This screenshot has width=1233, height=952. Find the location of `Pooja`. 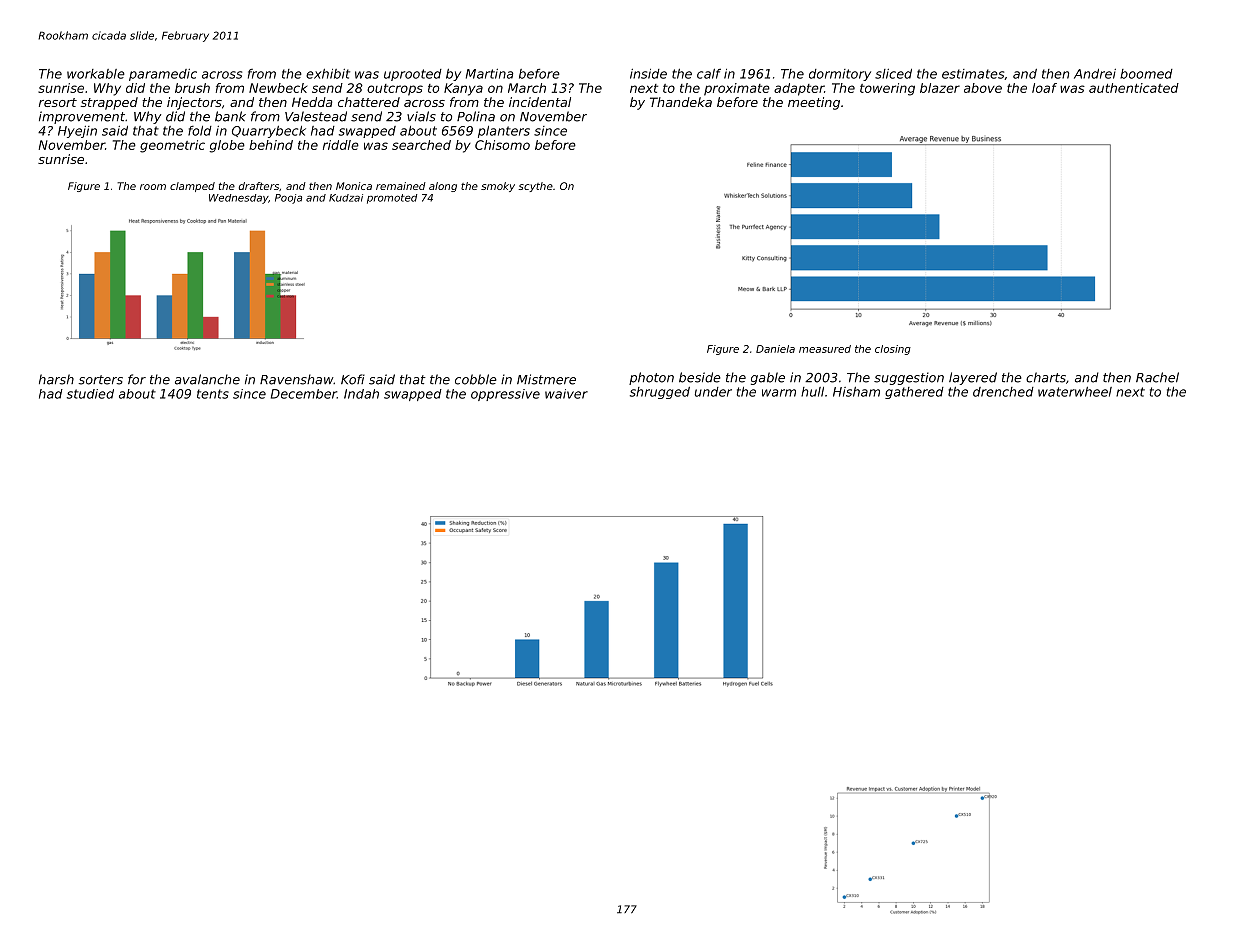

Pooja is located at coordinates (288, 199).
